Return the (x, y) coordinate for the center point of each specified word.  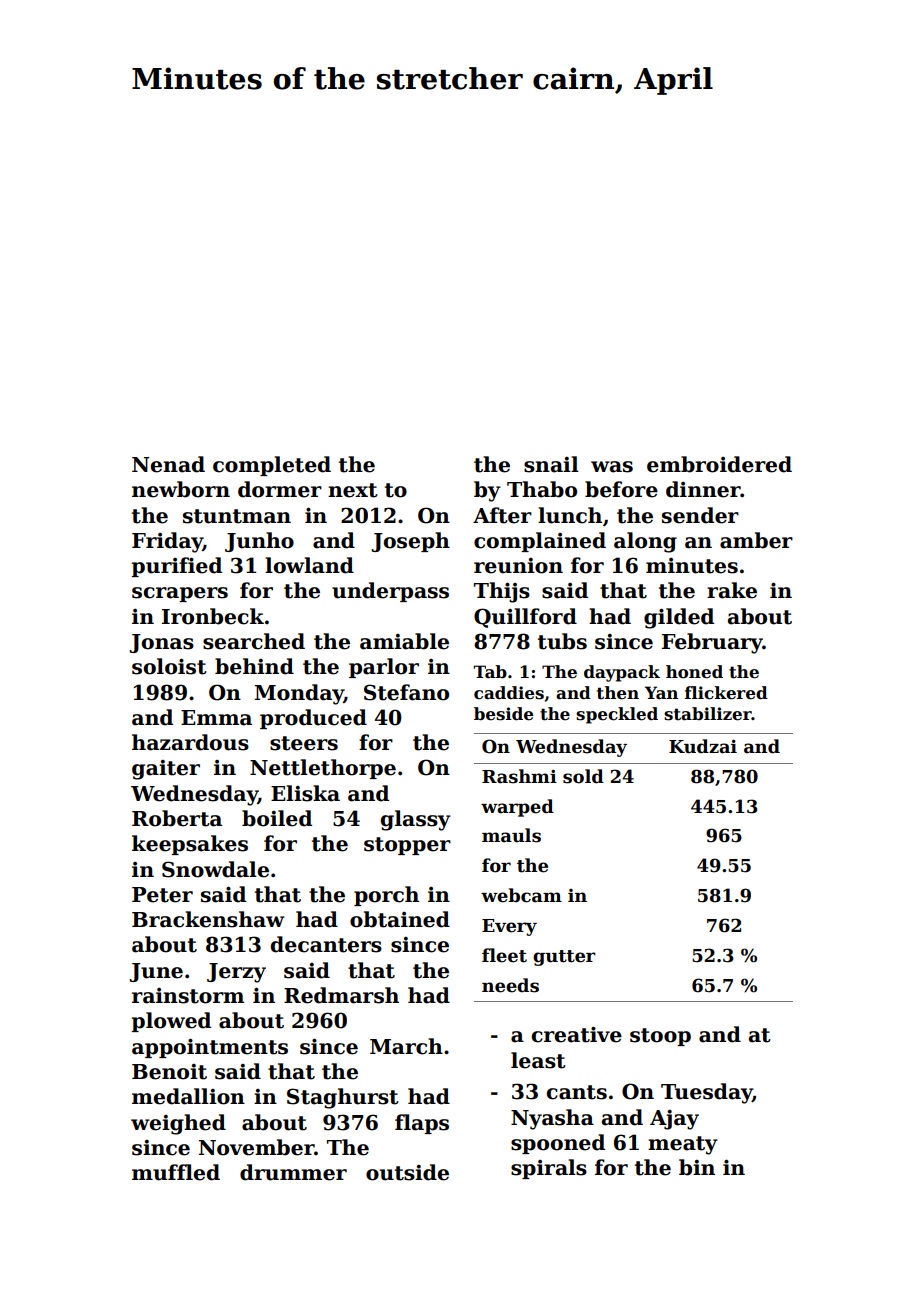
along (645, 542)
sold (583, 776)
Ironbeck (213, 616)
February (712, 643)
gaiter (166, 770)
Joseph (411, 542)
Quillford (525, 618)
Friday (167, 542)
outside (407, 1172)
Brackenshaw (208, 919)
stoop (660, 1037)
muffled (176, 1172)
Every (509, 927)
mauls (511, 835)
